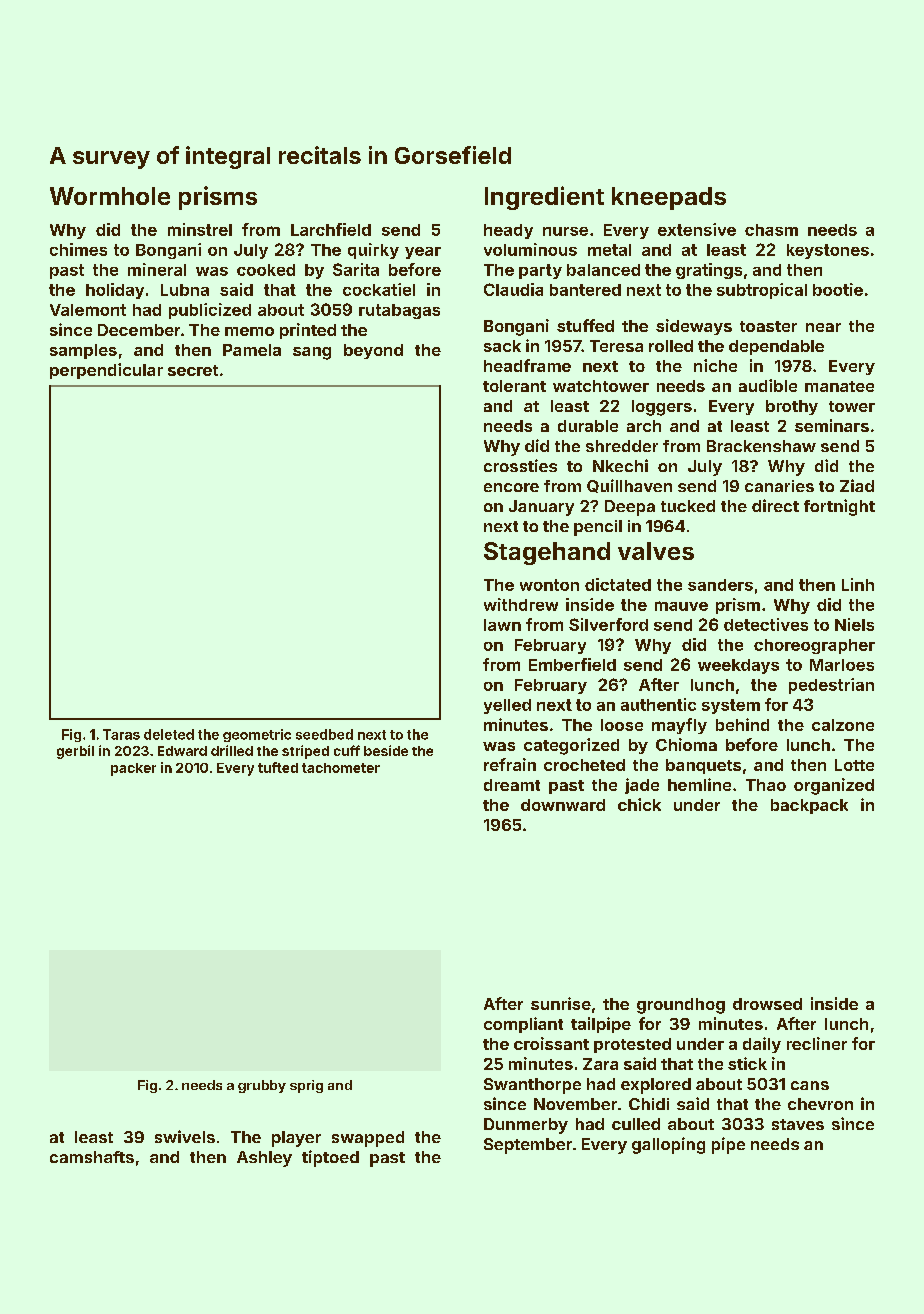 Image resolution: width=924 pixels, height=1314 pixels. I want to click on lawn, so click(502, 625).
